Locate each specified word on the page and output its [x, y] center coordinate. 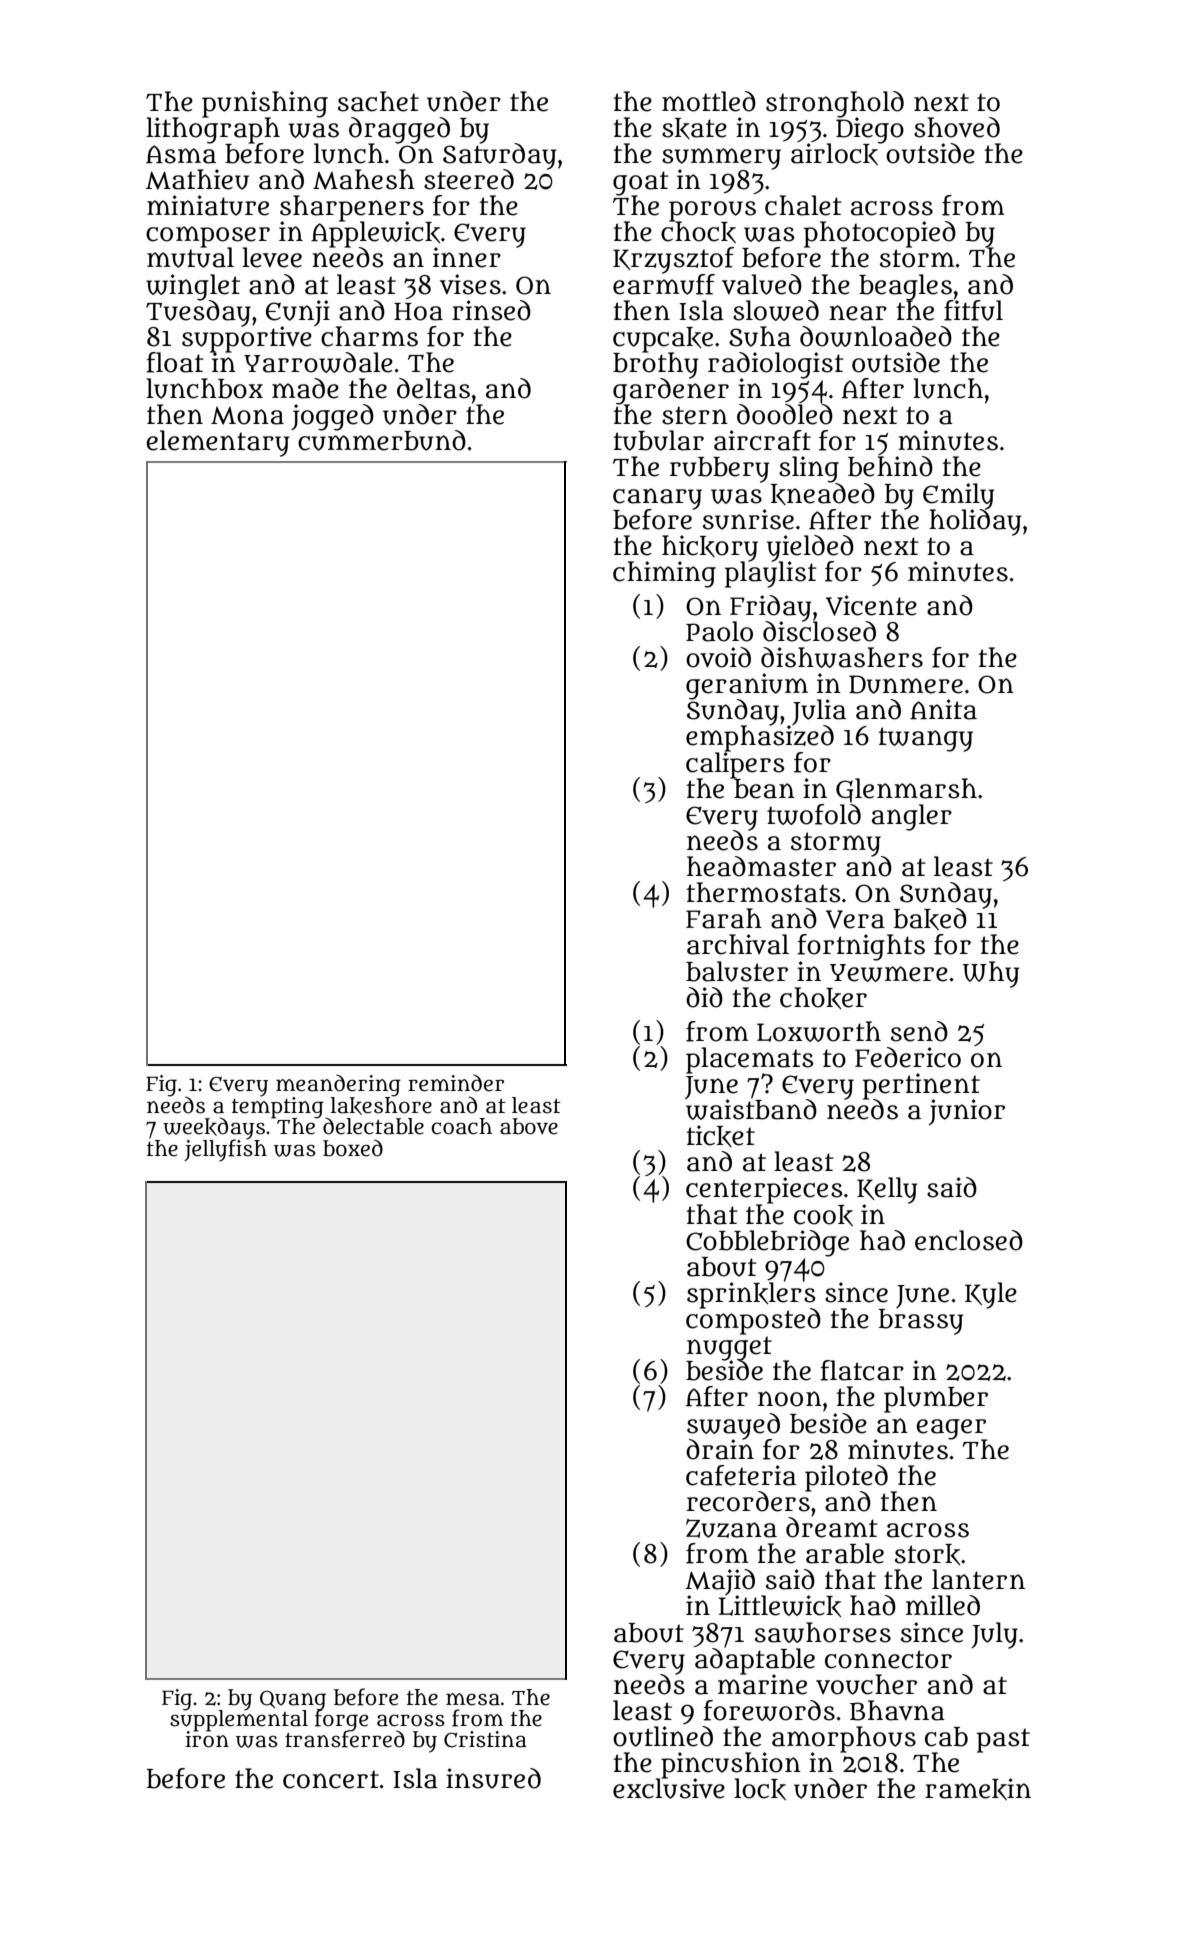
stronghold [835, 104]
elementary [217, 444]
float [175, 362]
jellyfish [225, 1150]
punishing [265, 104]
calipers [735, 765]
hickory [710, 548]
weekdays [214, 1128]
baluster [737, 971]
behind [890, 466]
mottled [709, 101]
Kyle [991, 1295]
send [919, 1031]
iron [207, 1739]
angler [912, 817]
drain [720, 1449]
